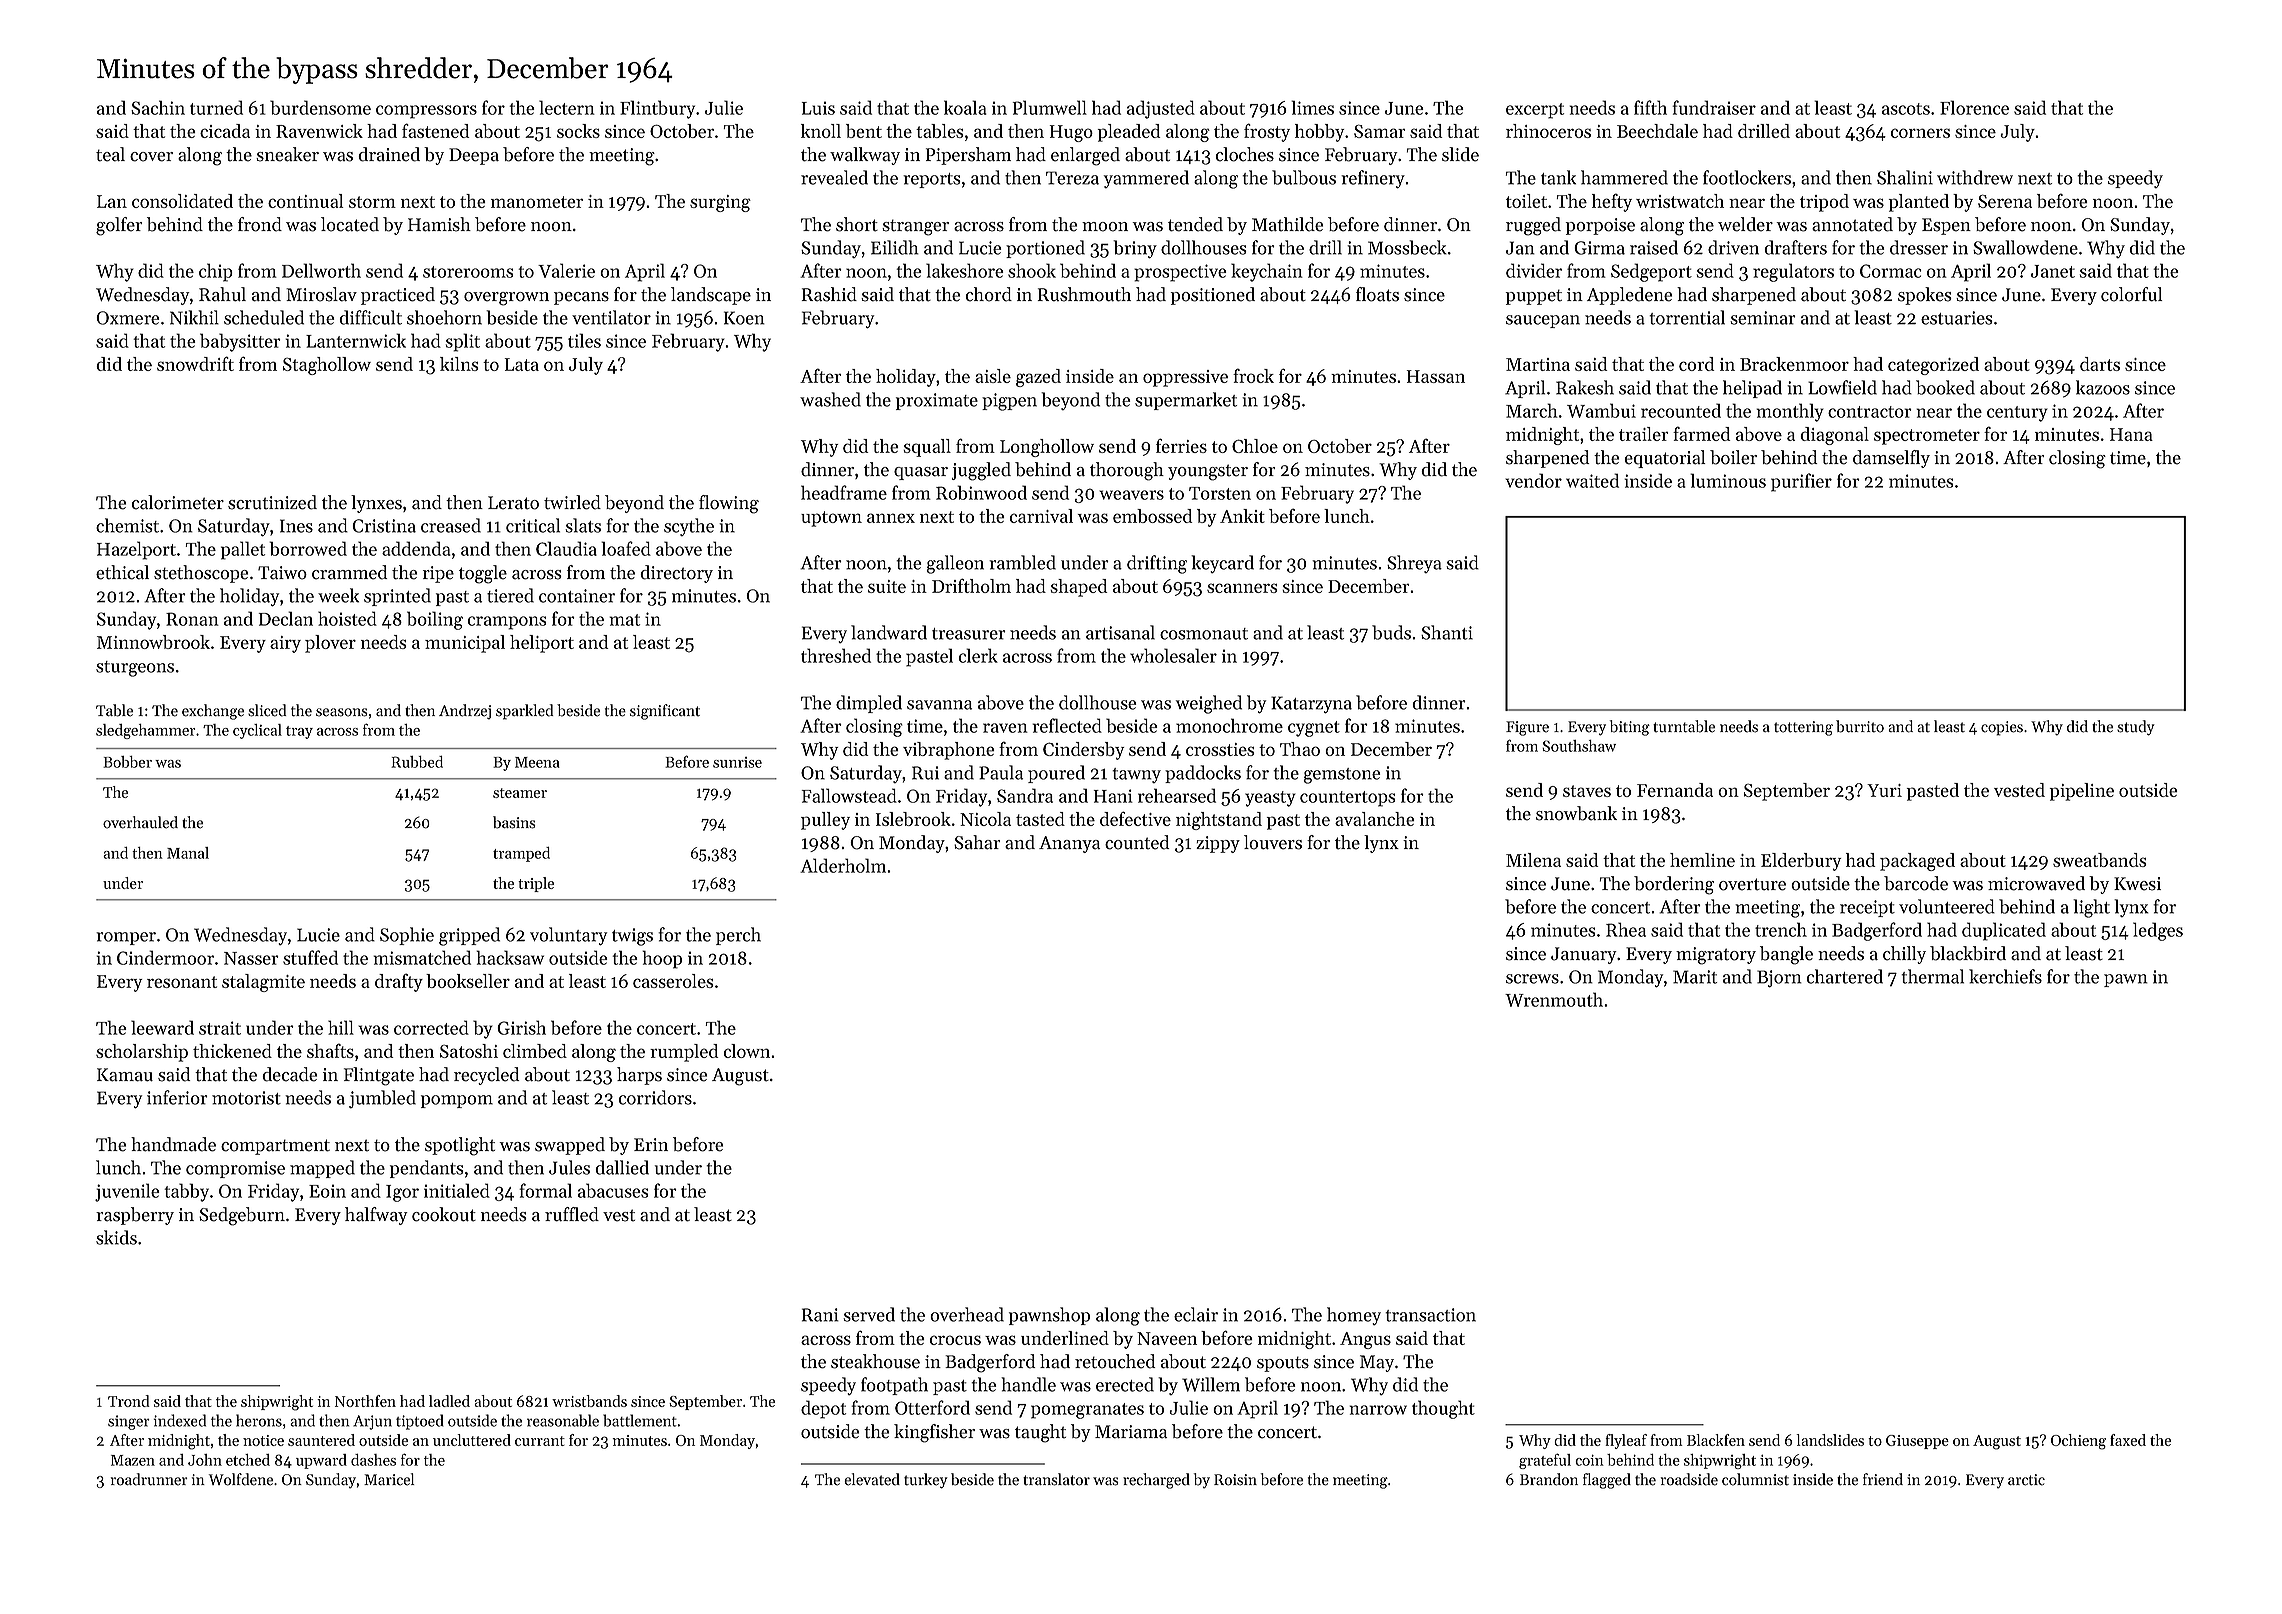 The height and width of the image is (1614, 2282). I want to click on Katarzyna, so click(1311, 705).
